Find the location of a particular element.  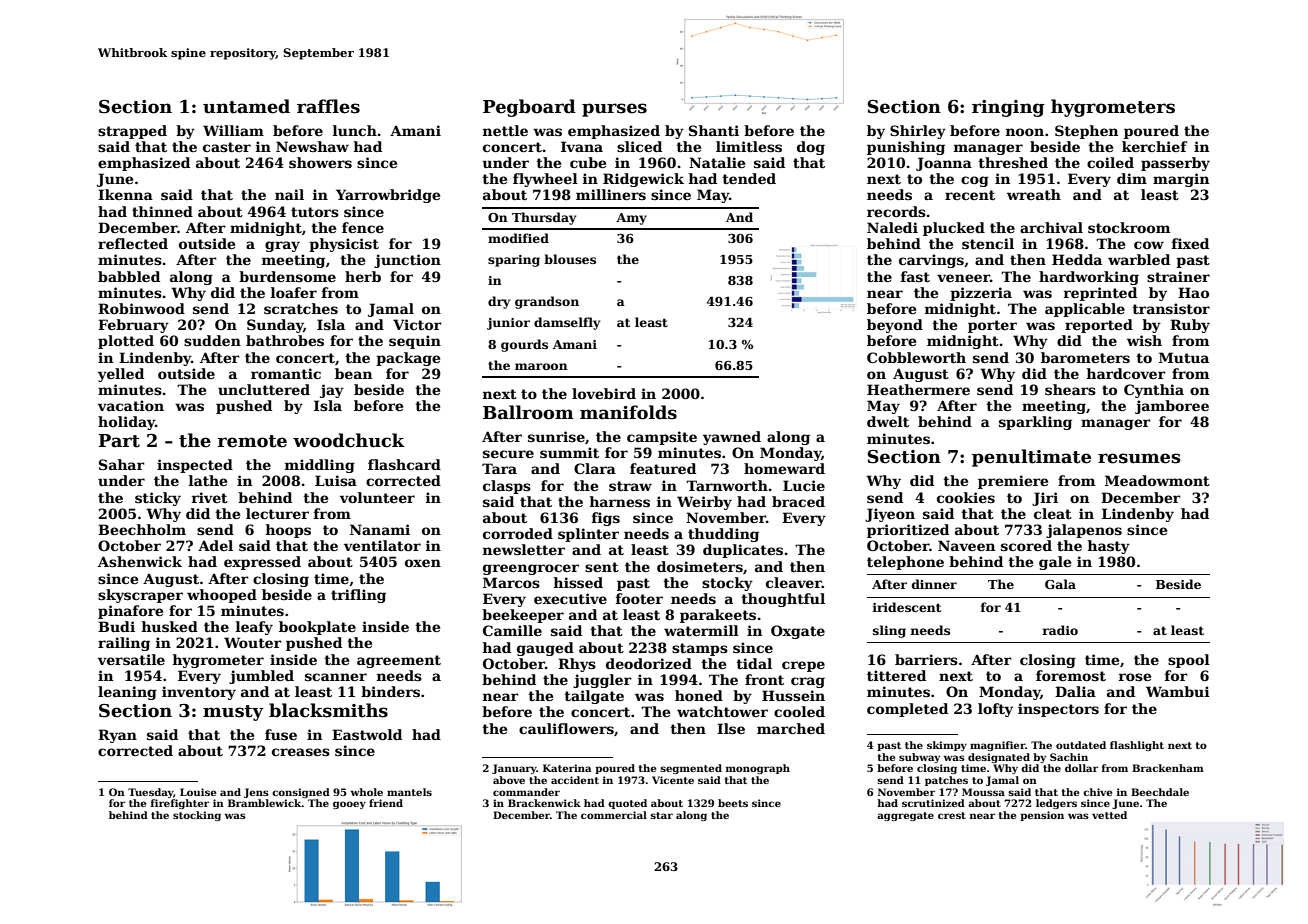

reported is located at coordinates (1099, 326).
